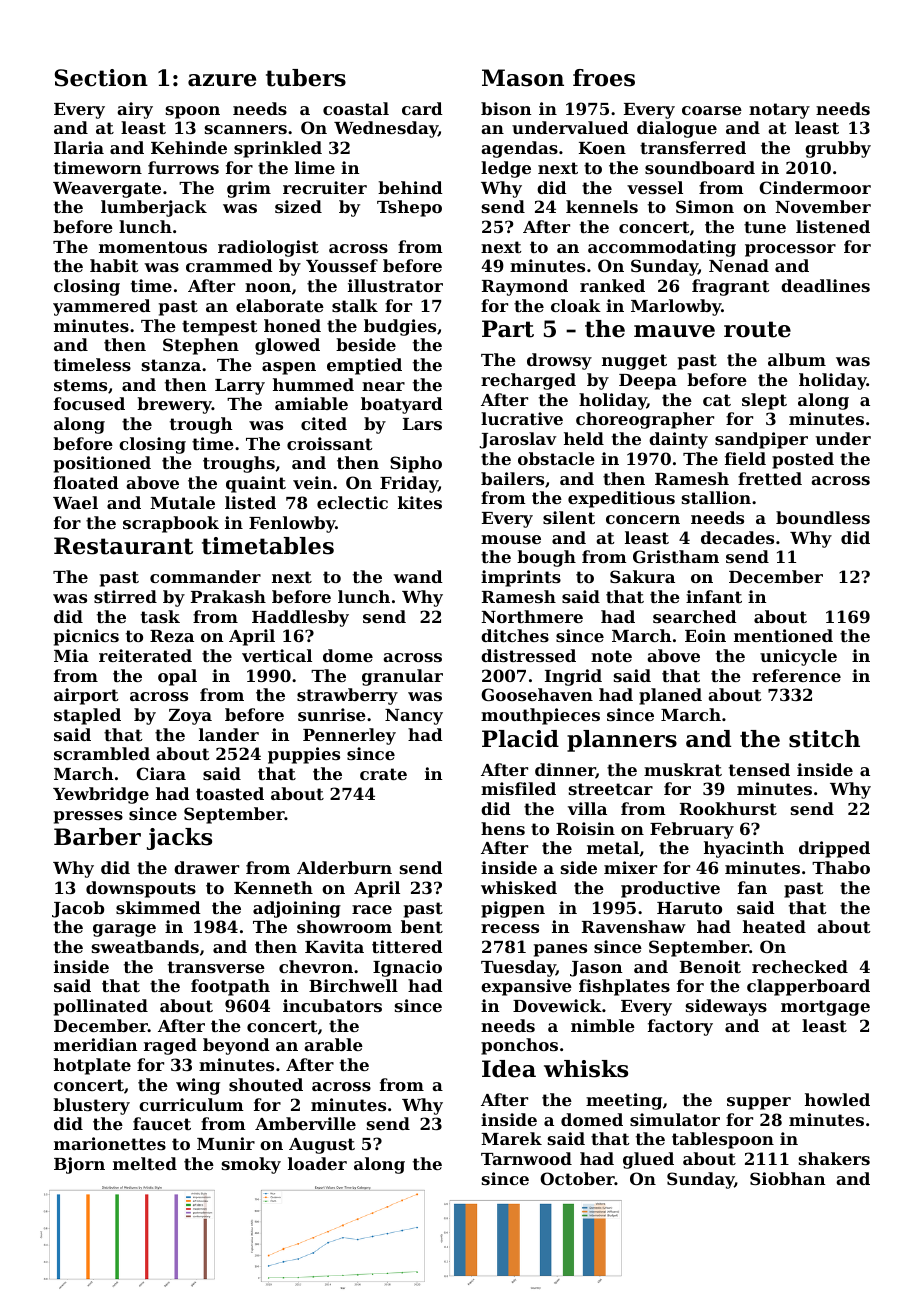 Image resolution: width=924 pixels, height=1308 pixels. Describe the element at coordinates (101, 1007) in the screenshot. I see `pollinated` at that location.
